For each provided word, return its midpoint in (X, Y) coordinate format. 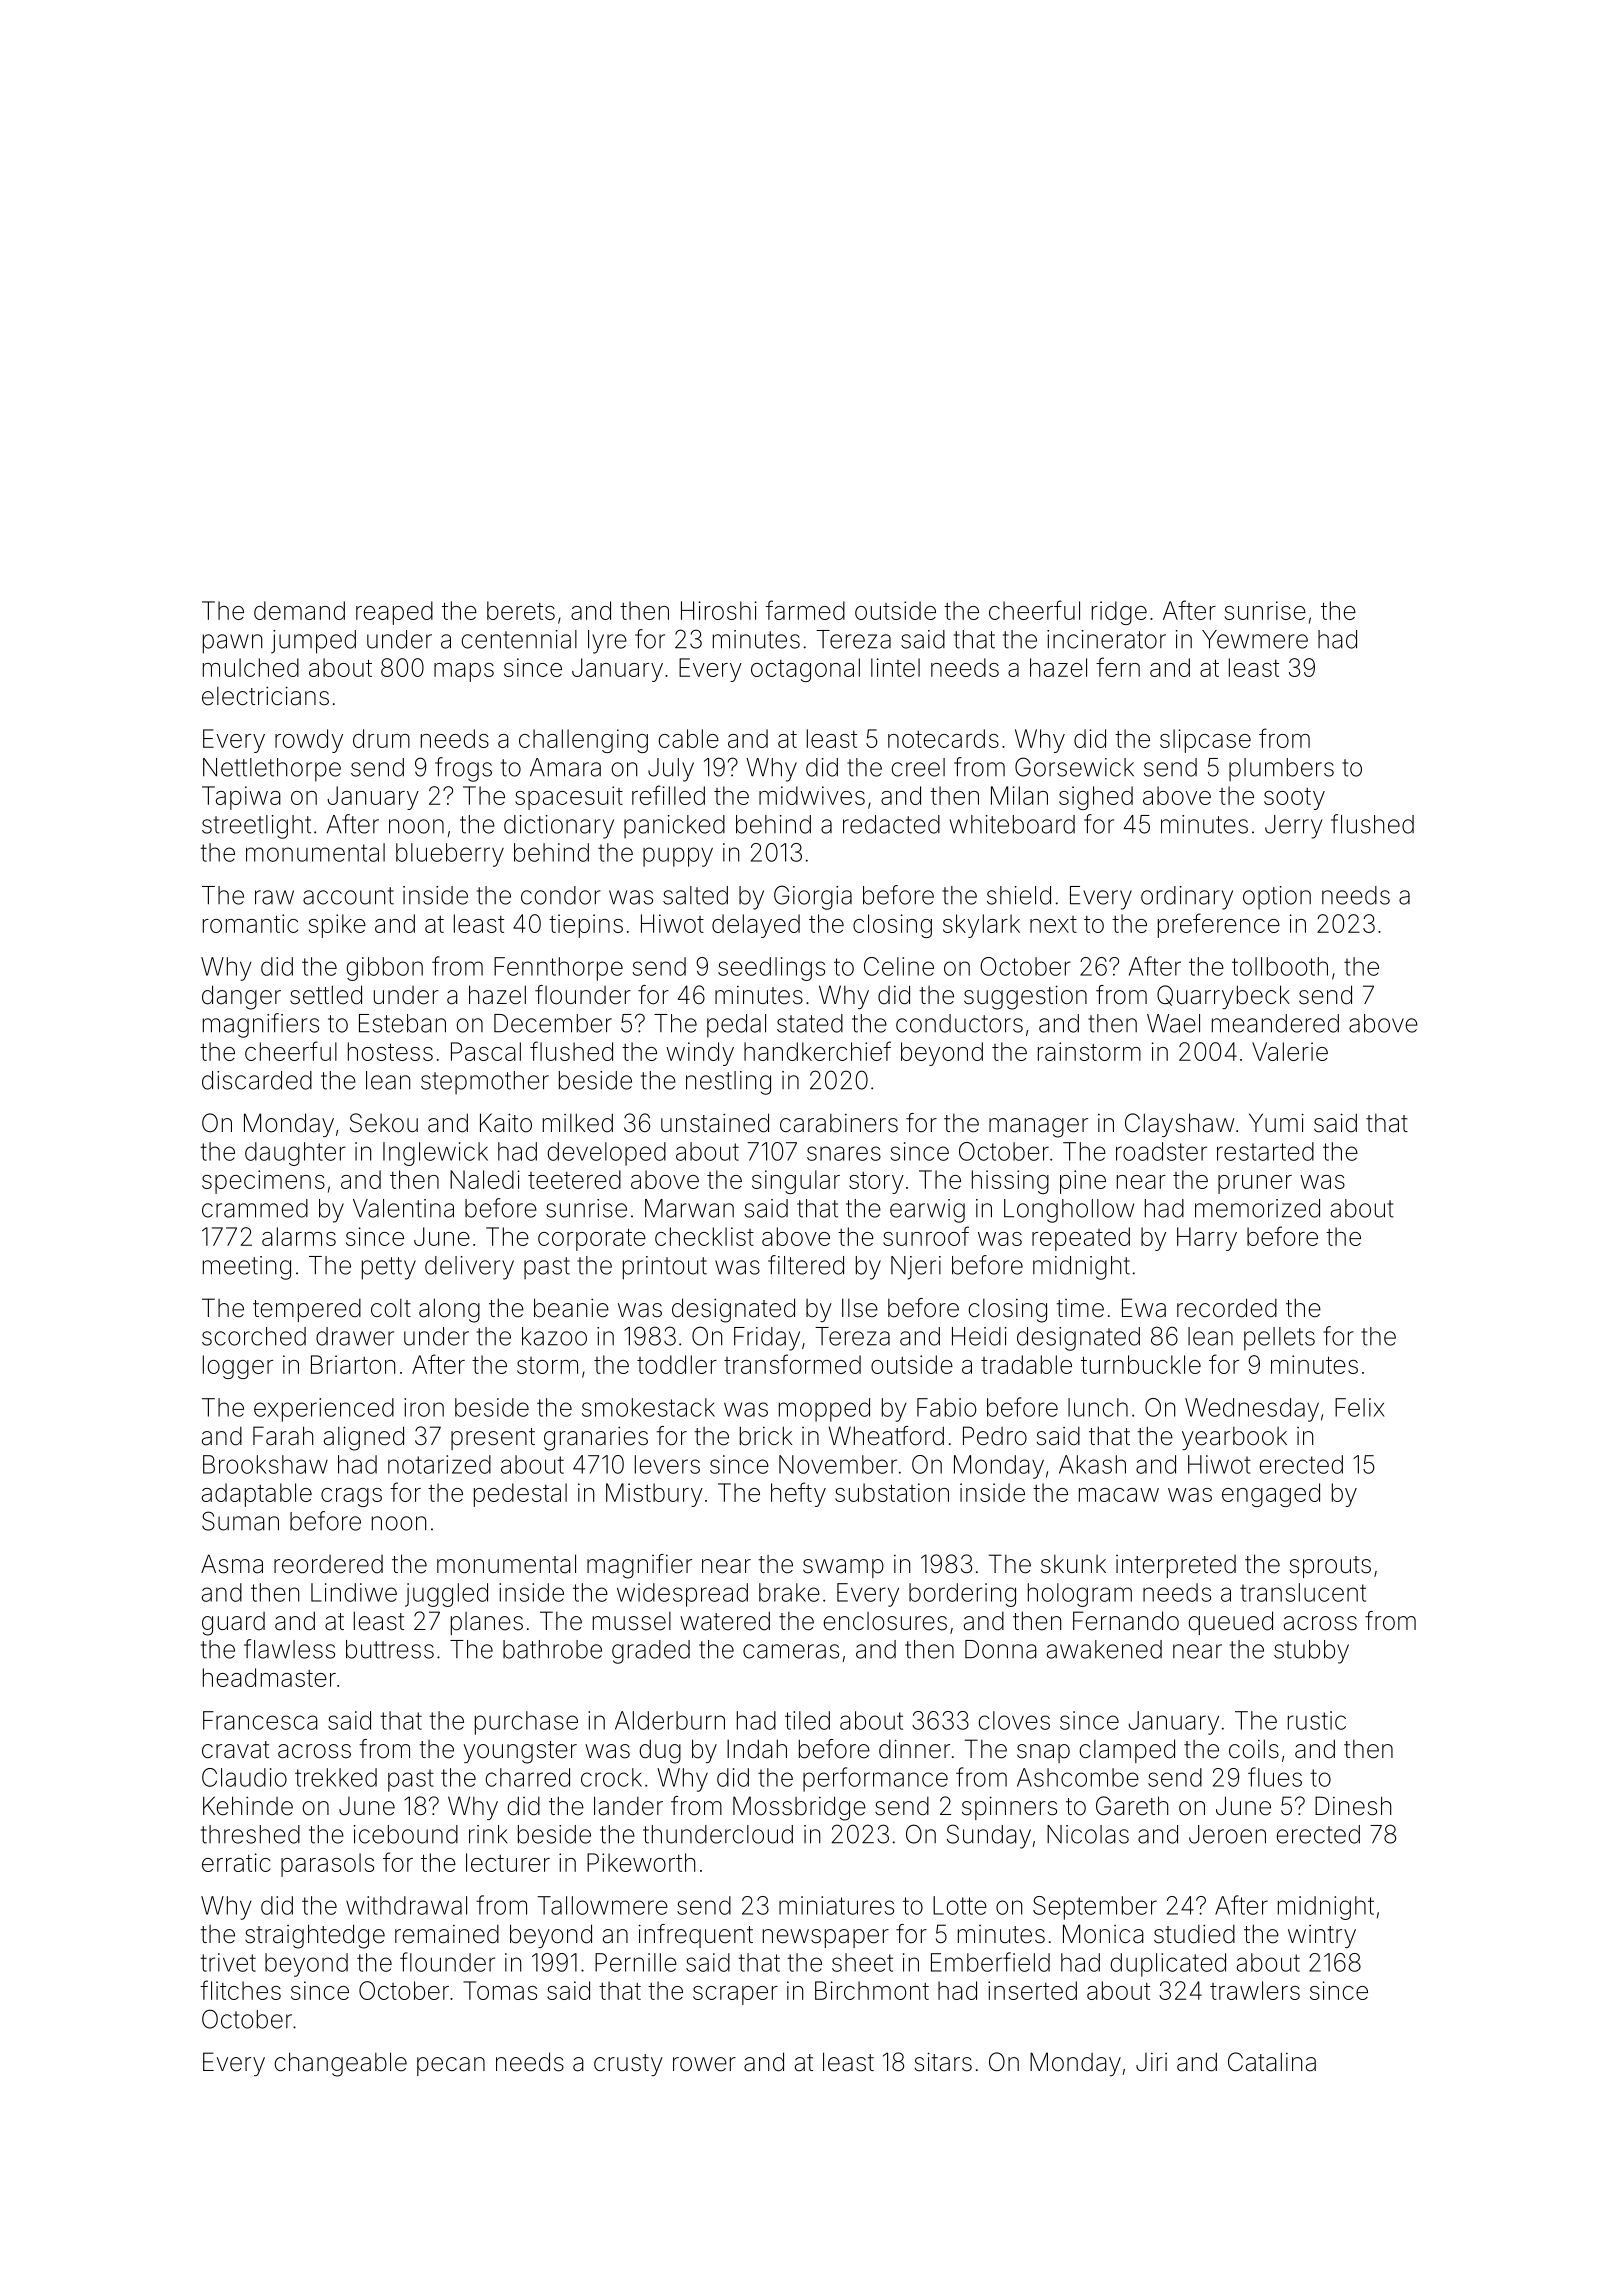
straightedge (315, 1936)
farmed (805, 610)
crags (351, 1497)
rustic (1317, 1720)
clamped (1127, 1751)
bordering (962, 1595)
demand (299, 610)
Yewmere (1255, 639)
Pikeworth (641, 1862)
